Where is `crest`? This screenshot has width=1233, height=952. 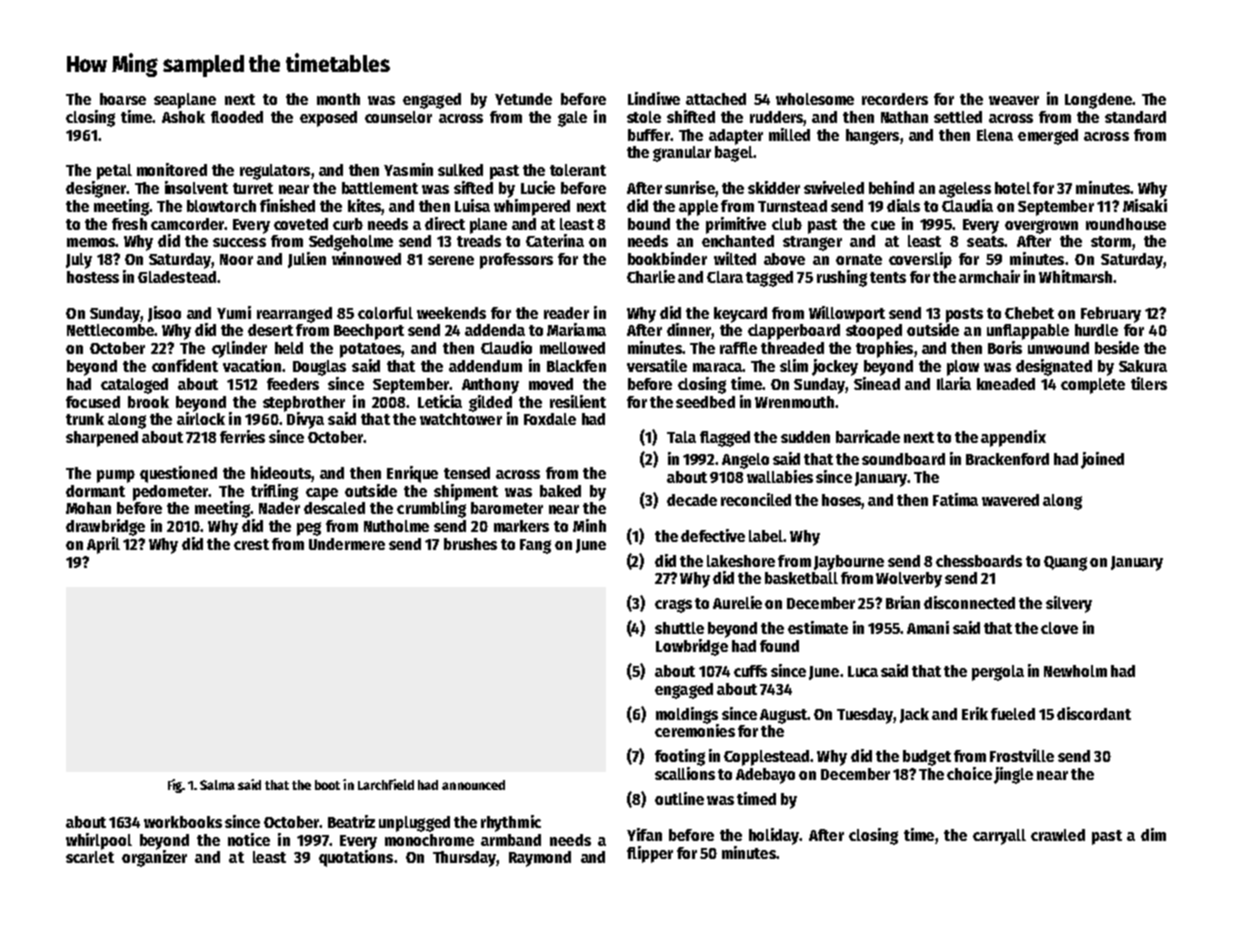
crest is located at coordinates (251, 544).
